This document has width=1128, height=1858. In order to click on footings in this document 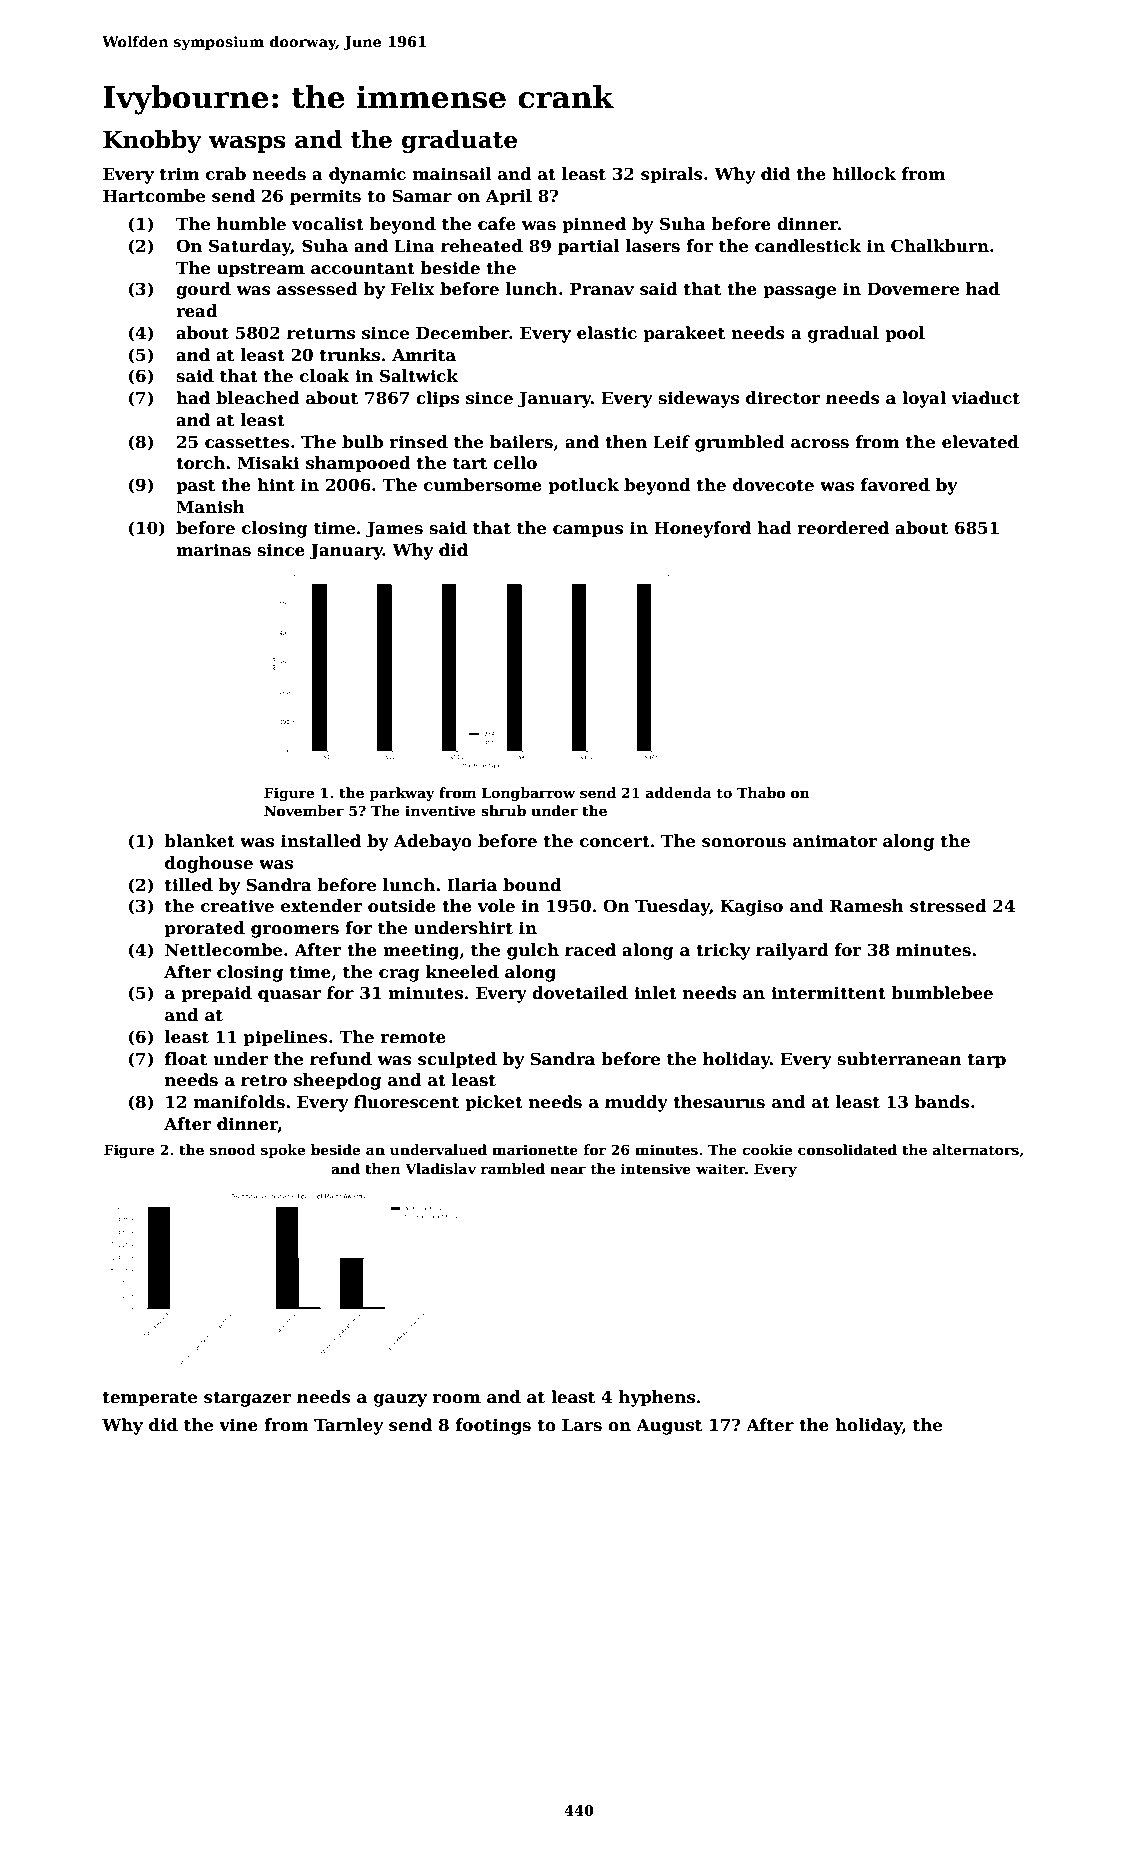, I will do `click(493, 1426)`.
